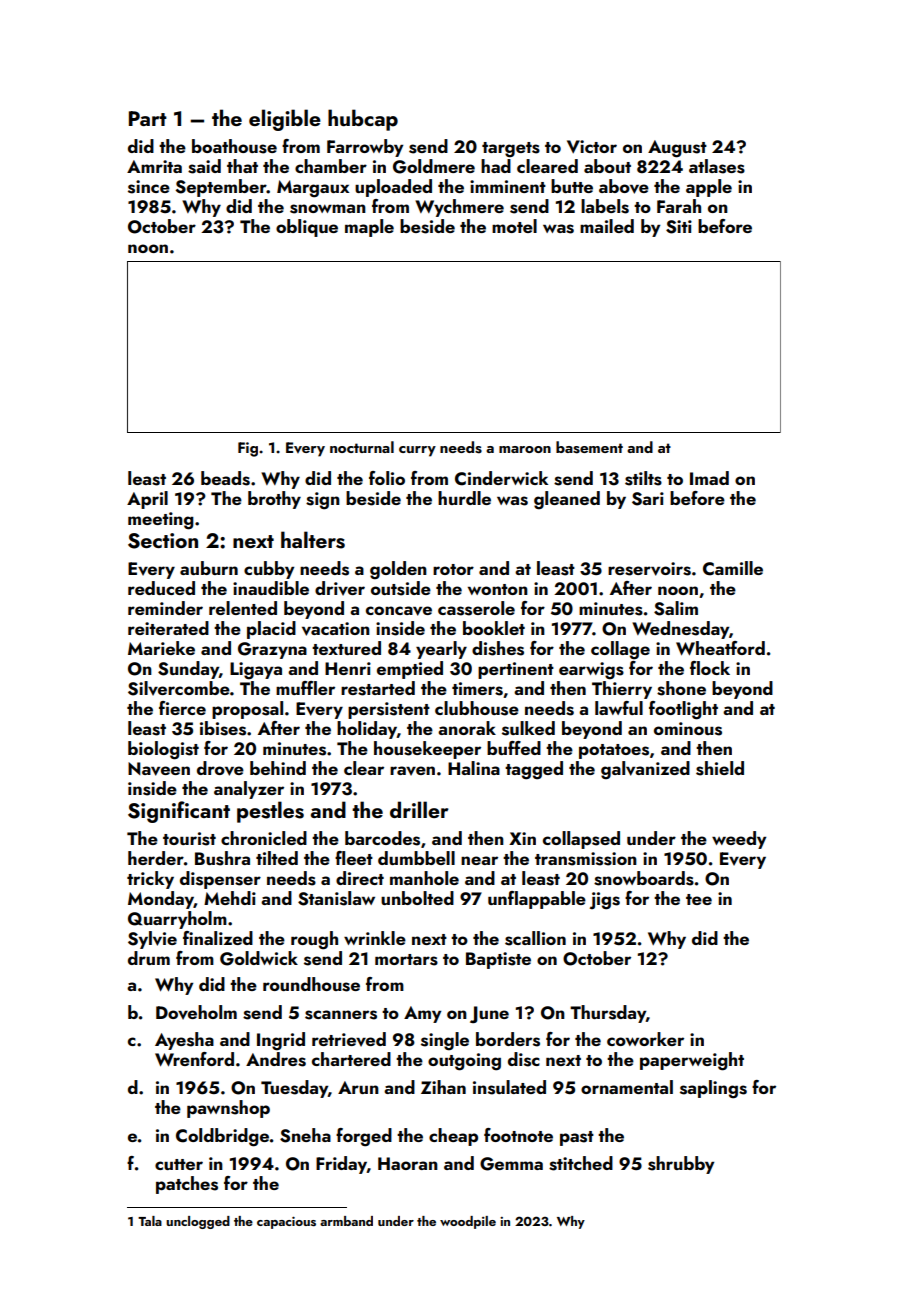  I want to click on Imad, so click(709, 478).
